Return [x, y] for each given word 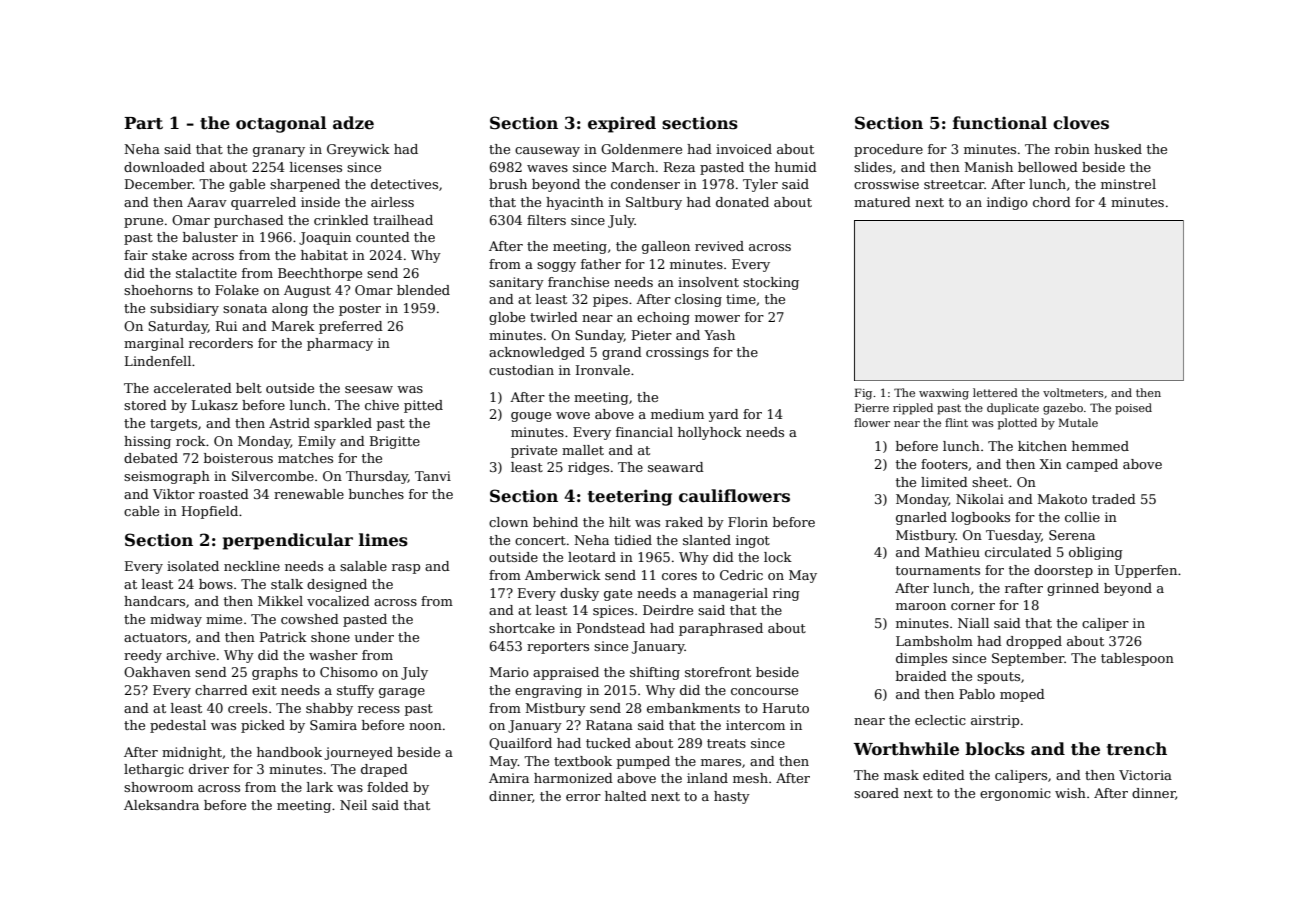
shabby [329, 709]
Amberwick [563, 575]
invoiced [744, 149]
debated [151, 458]
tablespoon [1137, 659]
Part [143, 123]
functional [1000, 123]
